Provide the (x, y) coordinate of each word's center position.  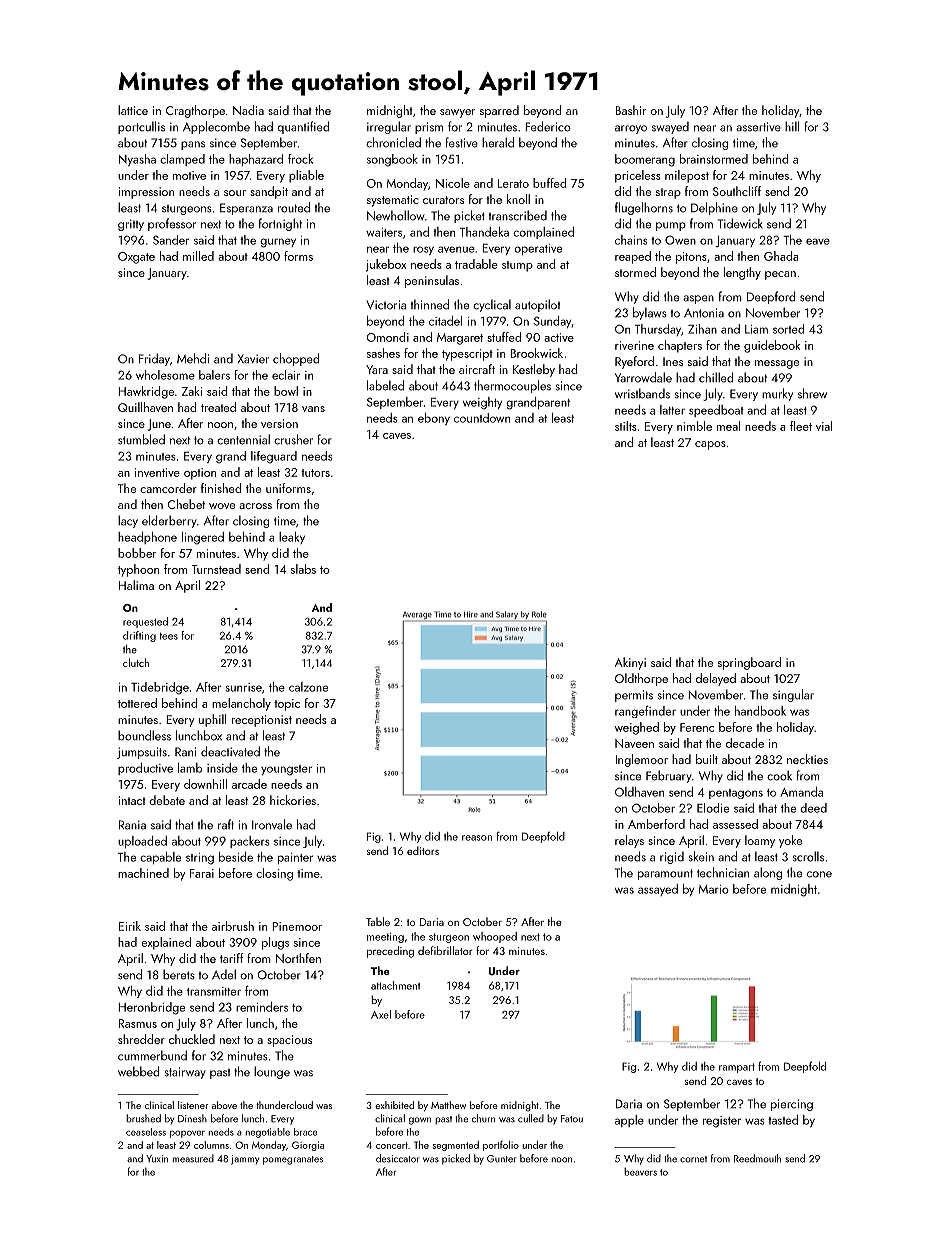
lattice (133, 110)
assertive (758, 127)
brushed (143, 1118)
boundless (144, 735)
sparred (499, 111)
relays (629, 841)
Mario (714, 889)
